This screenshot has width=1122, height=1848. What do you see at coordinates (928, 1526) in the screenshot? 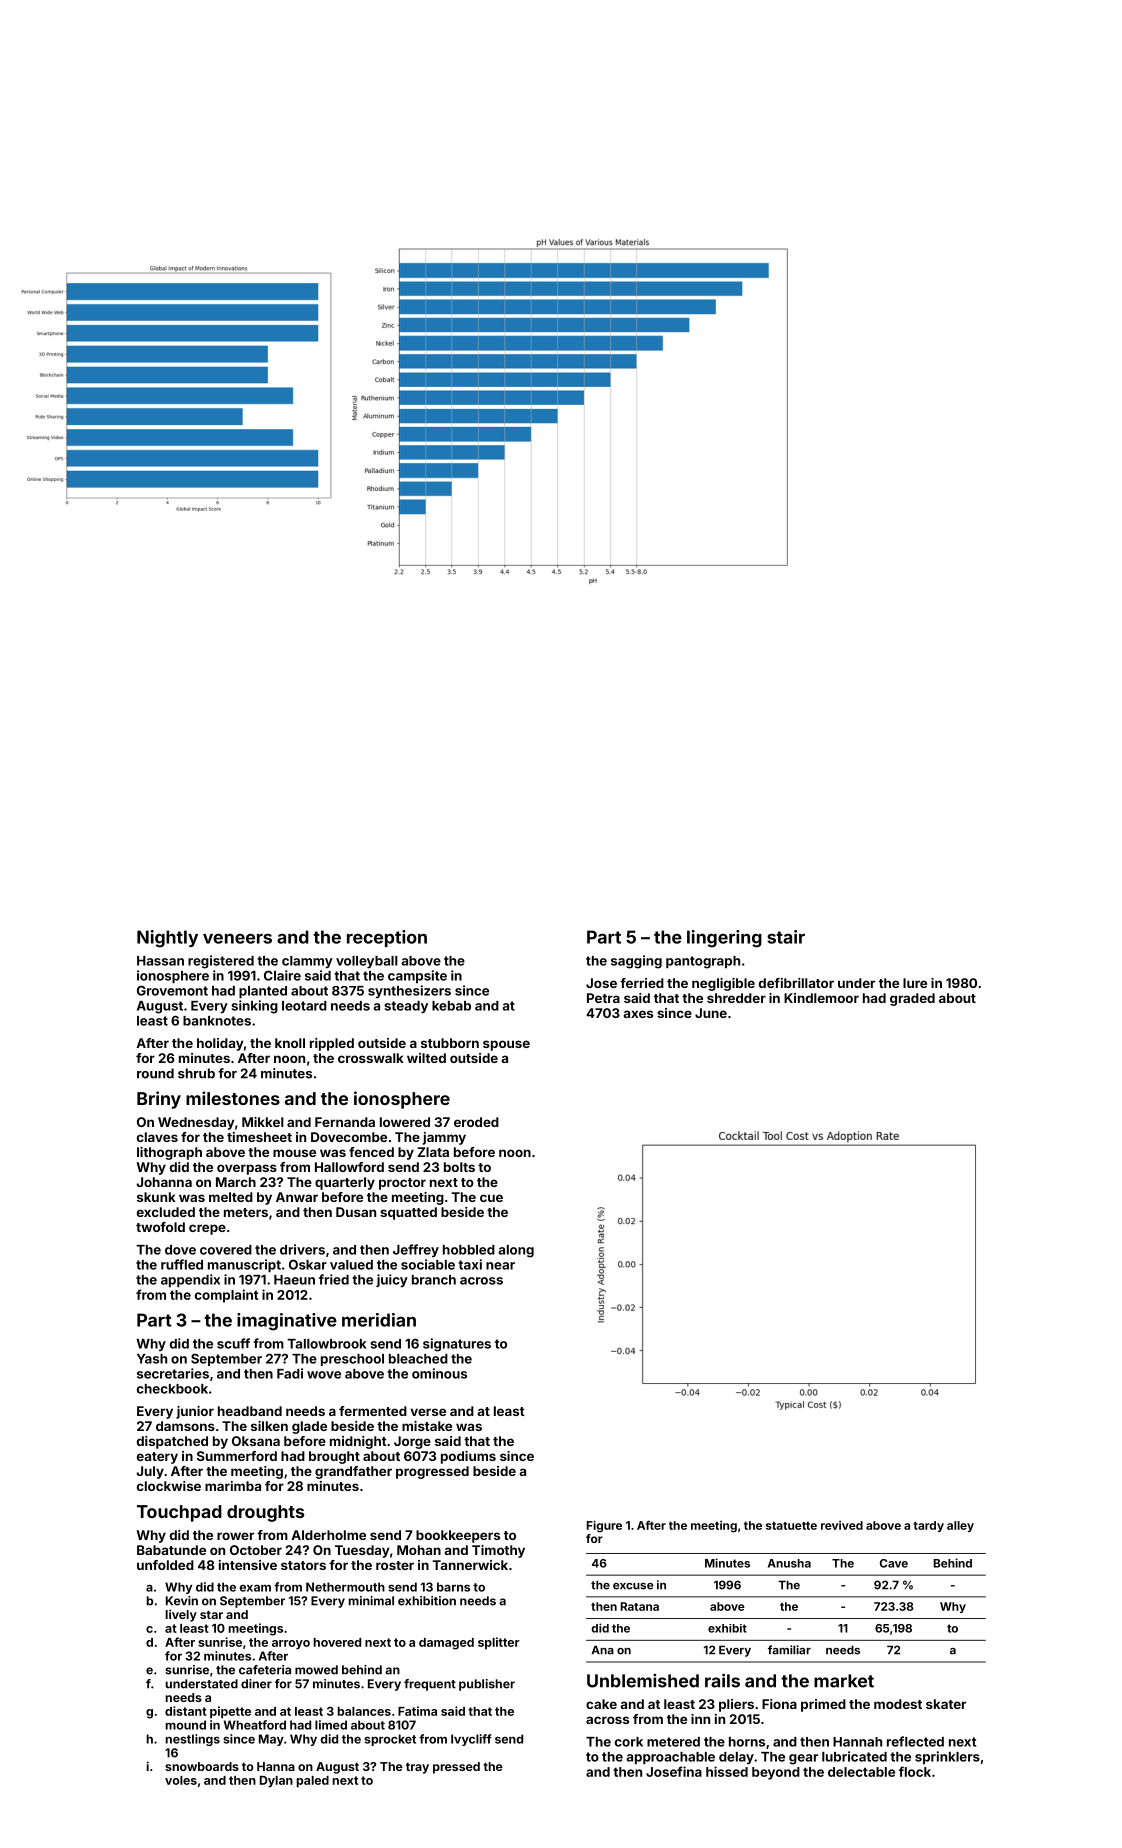
I see `tardy` at bounding box center [928, 1526].
